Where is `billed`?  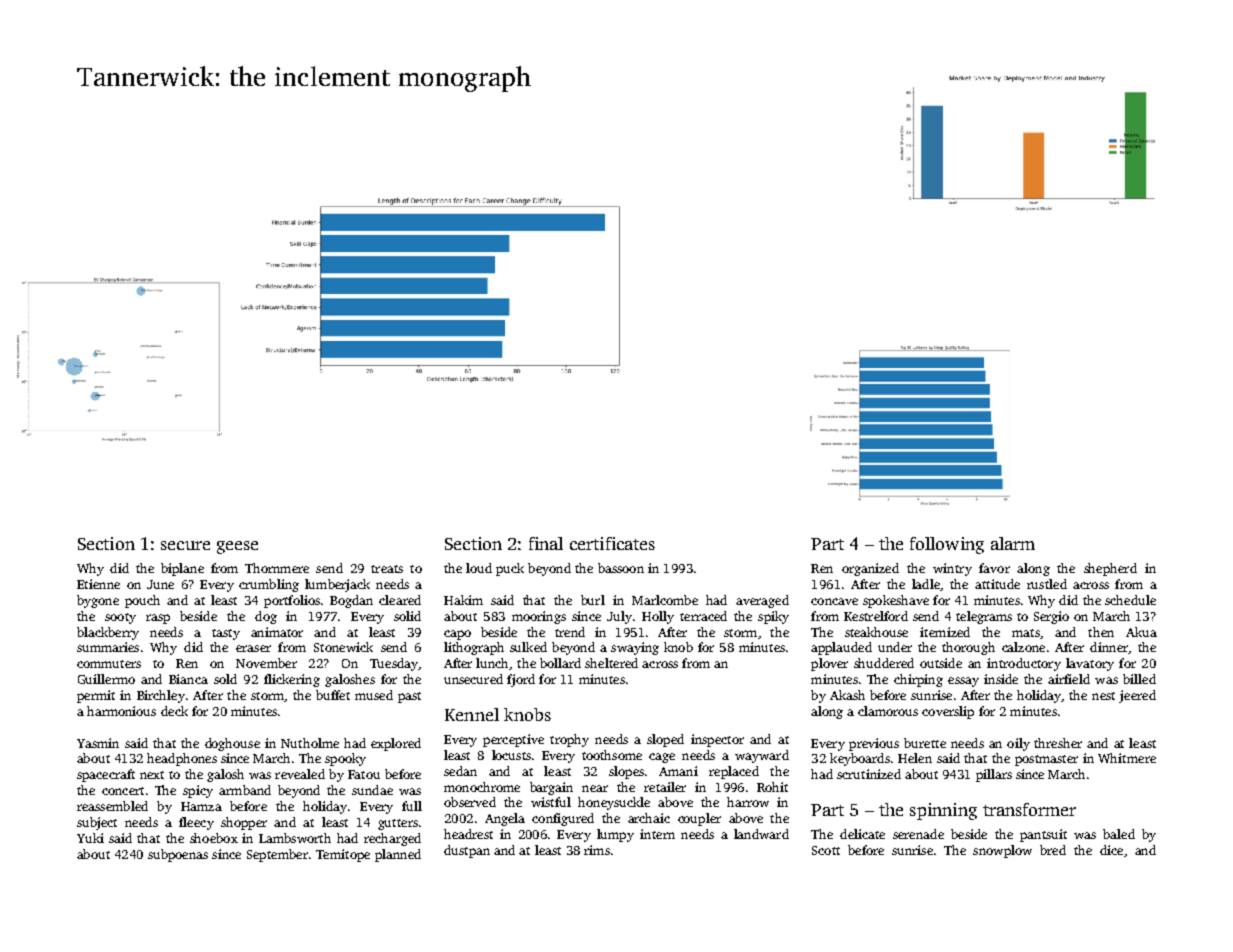 billed is located at coordinates (1139, 679).
